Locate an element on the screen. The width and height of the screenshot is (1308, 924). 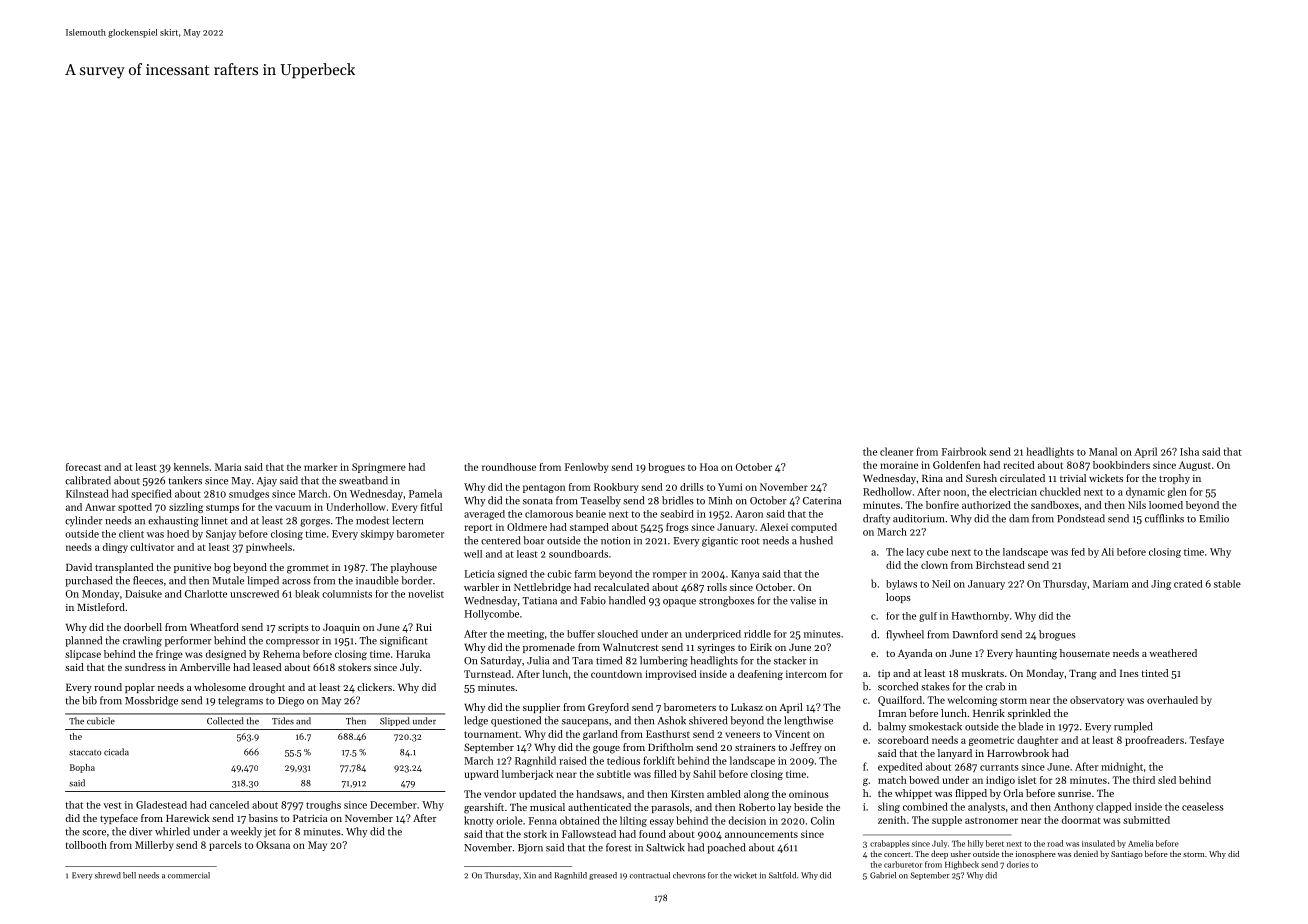
jet is located at coordinates (270, 833).
